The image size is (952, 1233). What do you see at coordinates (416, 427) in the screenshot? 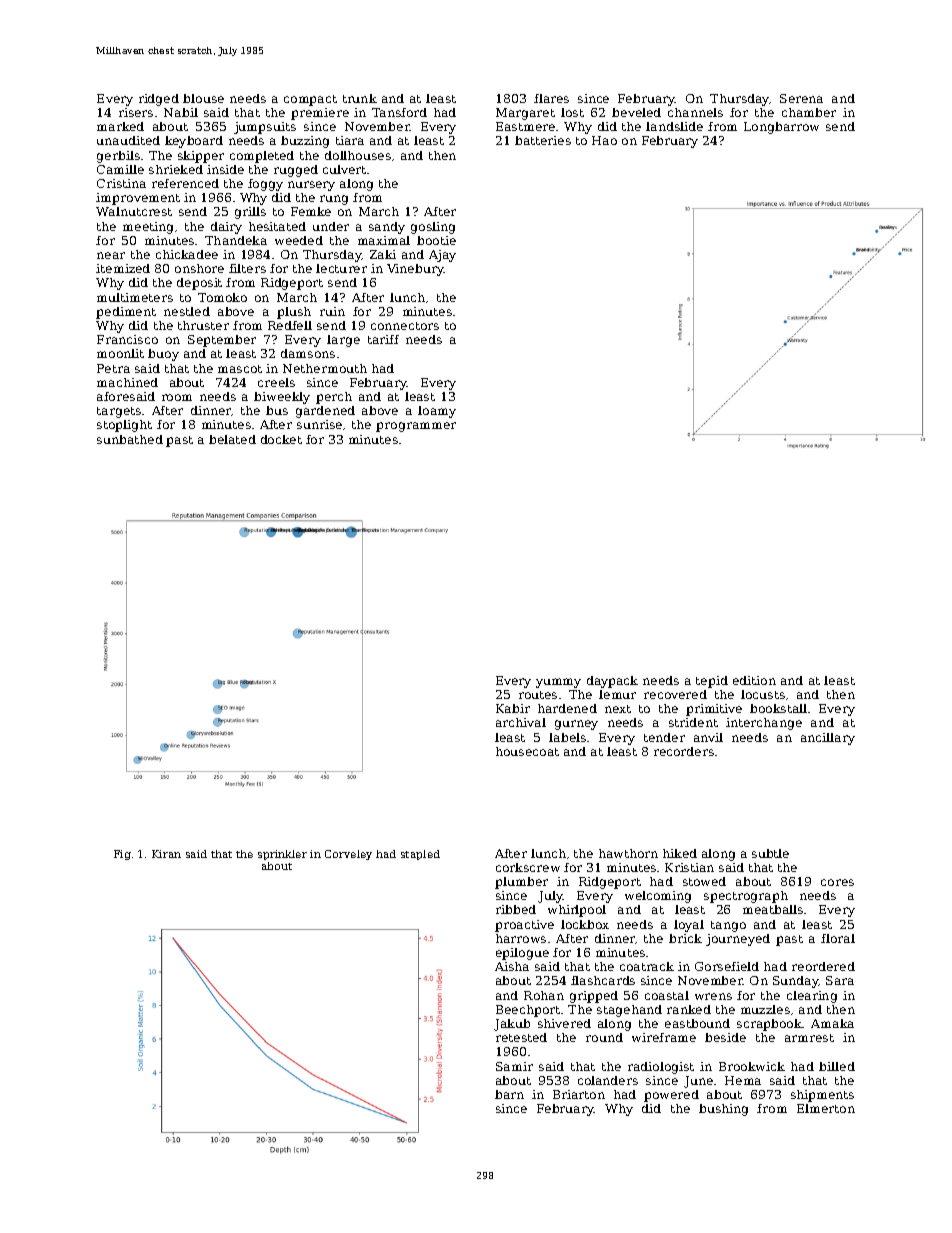
I see `programmer` at bounding box center [416, 427].
